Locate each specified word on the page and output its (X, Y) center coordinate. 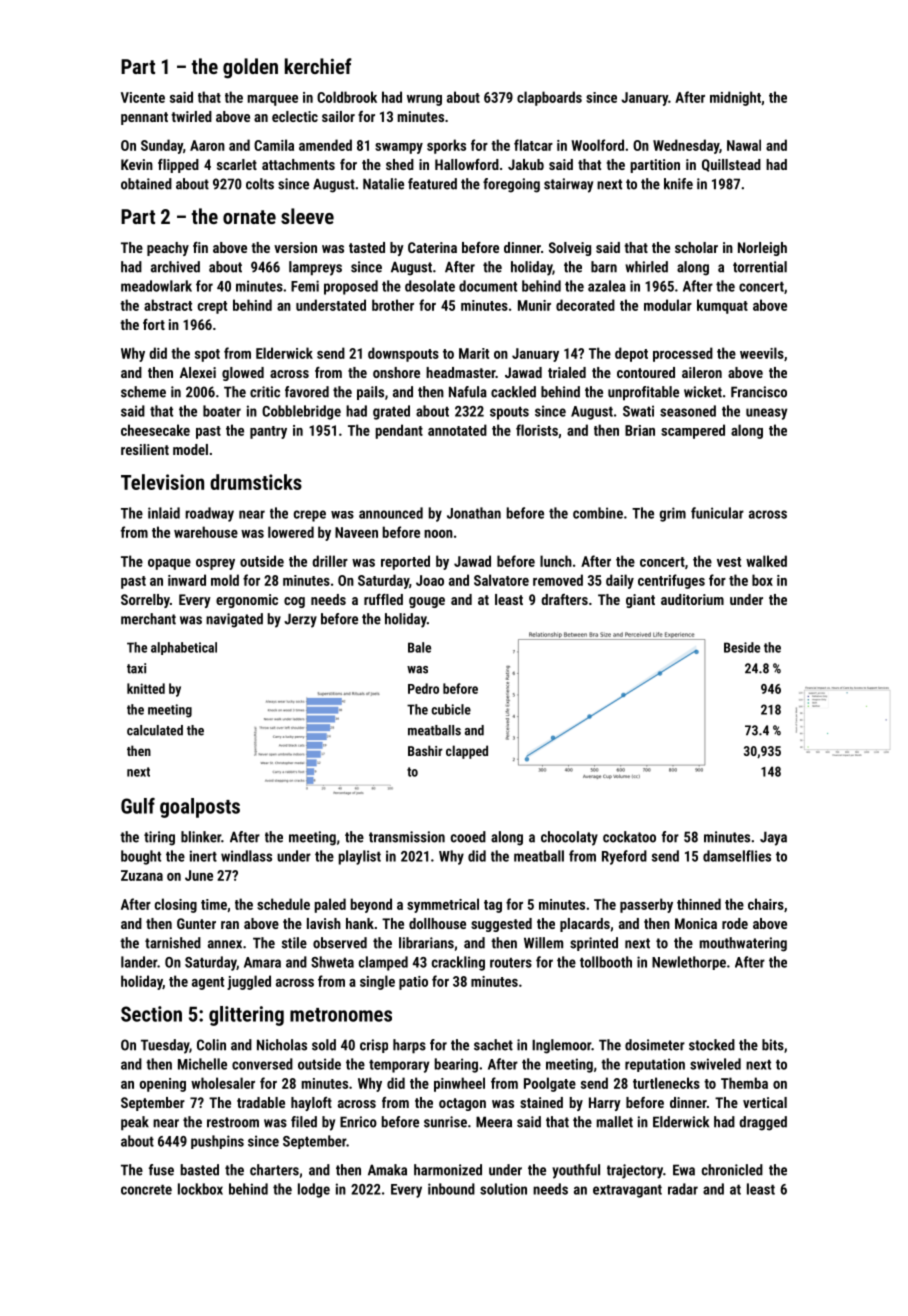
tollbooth (606, 962)
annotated (457, 430)
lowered (291, 532)
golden (250, 68)
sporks (446, 146)
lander (139, 962)
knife (678, 184)
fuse (161, 1170)
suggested (501, 925)
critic (265, 392)
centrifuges (671, 581)
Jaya (773, 838)
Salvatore (501, 580)
